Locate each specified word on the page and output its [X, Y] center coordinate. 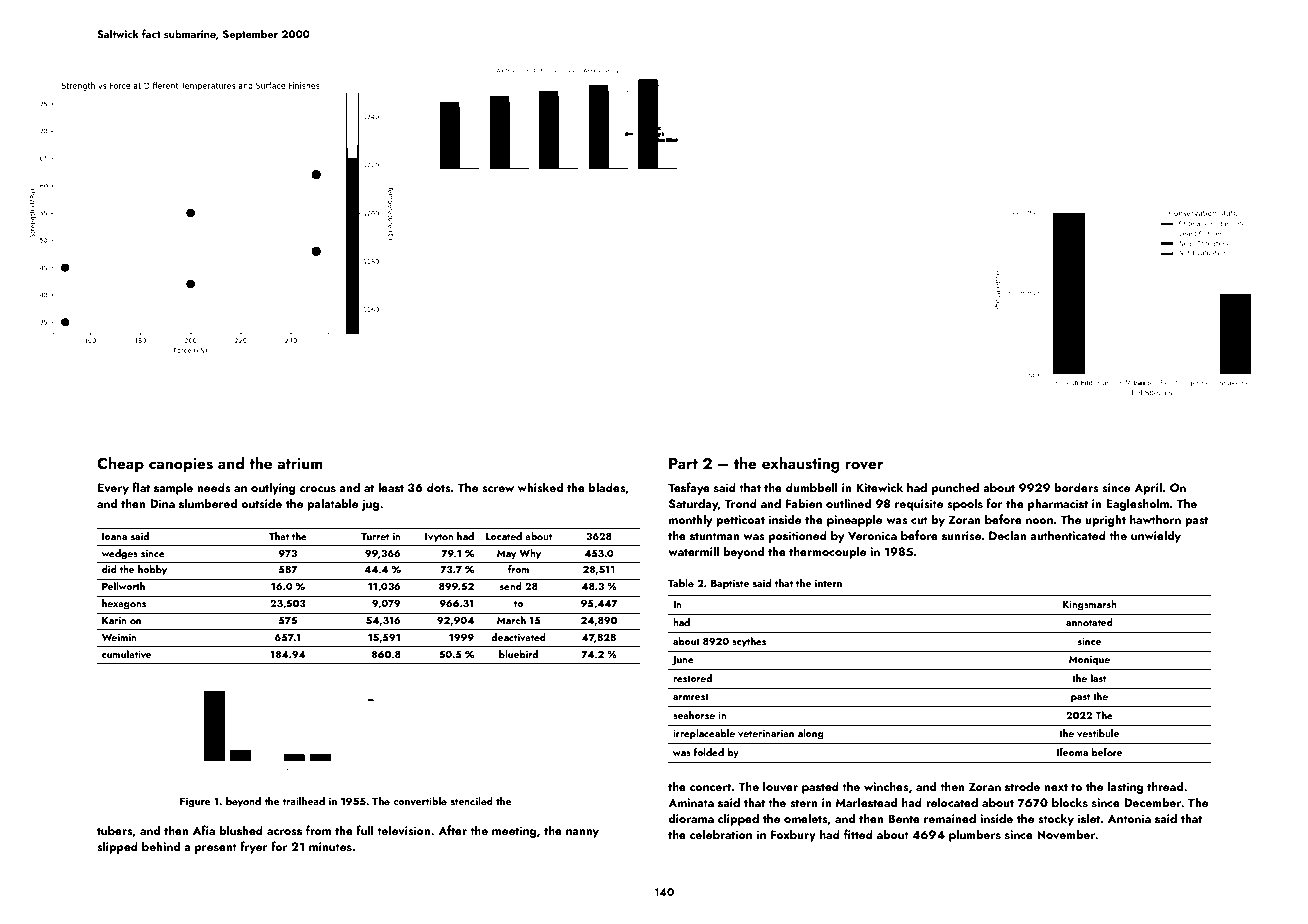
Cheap [120, 465]
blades [607, 487]
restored [692, 678]
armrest [691, 697]
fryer [254, 847]
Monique [1089, 660]
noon [1039, 521]
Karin [114, 620]
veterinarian [766, 733]
